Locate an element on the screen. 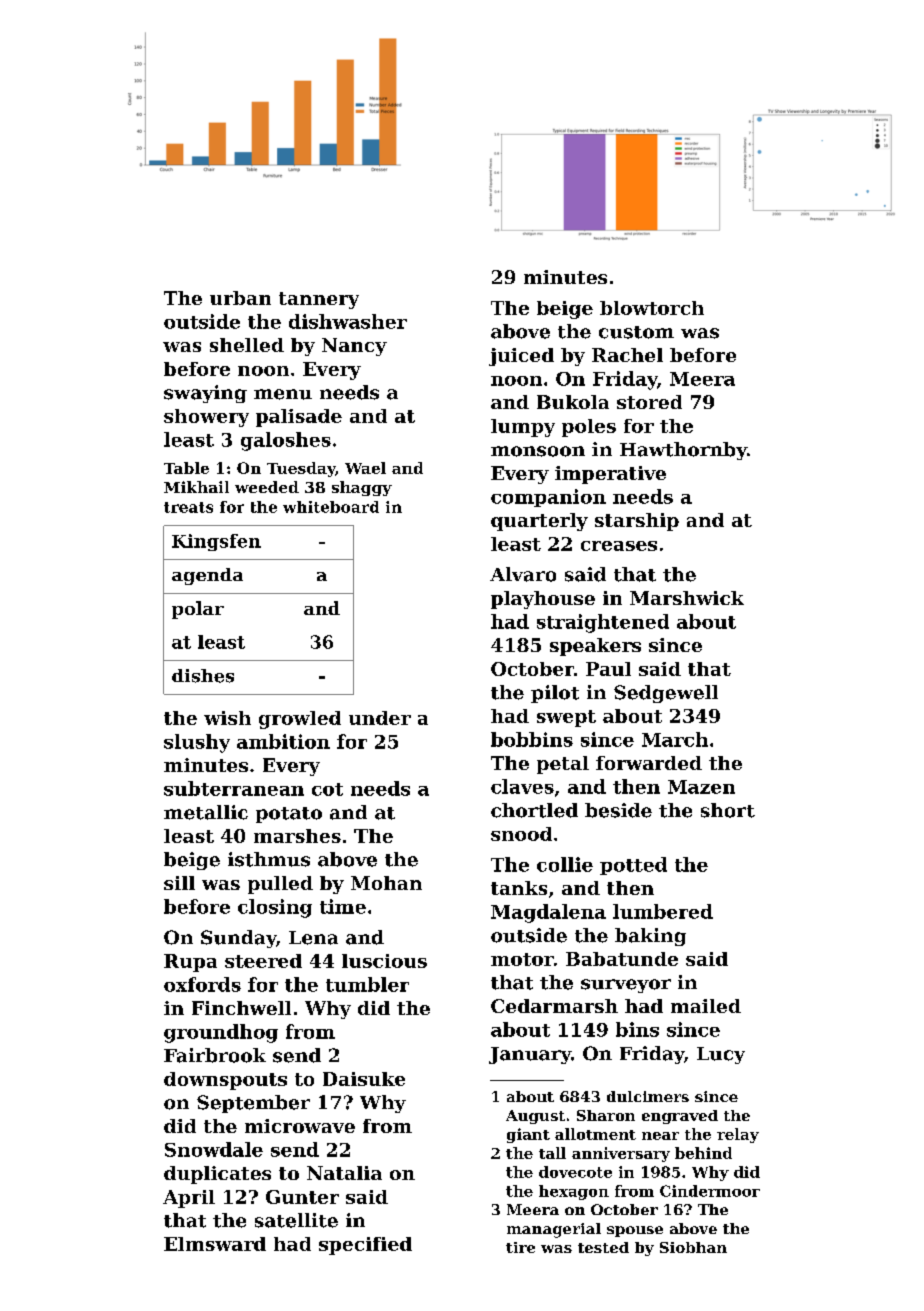 This screenshot has height=1311, width=924. juiced is located at coordinates (521, 357).
